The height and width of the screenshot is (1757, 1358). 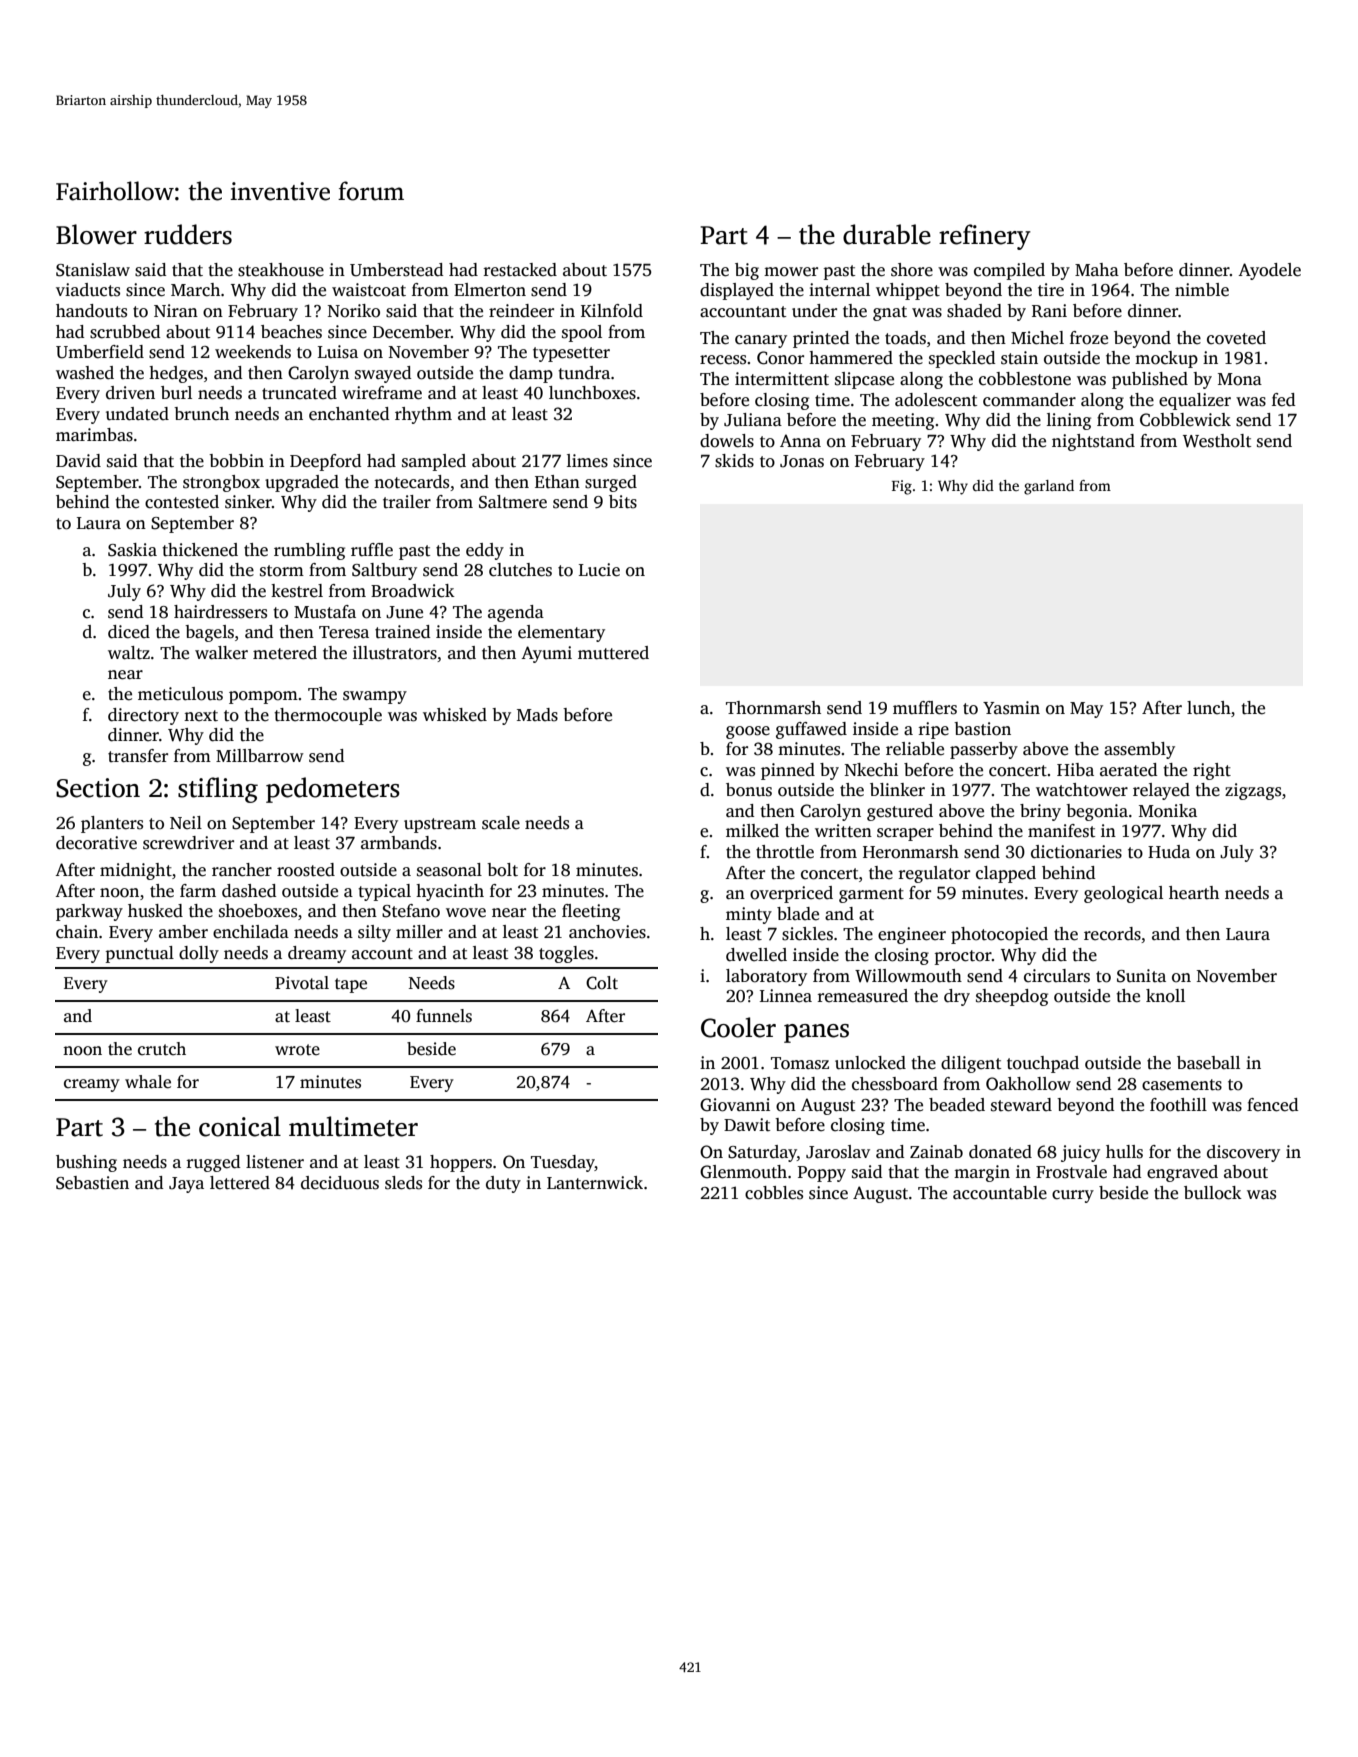 I want to click on Cooler, so click(x=738, y=1027).
